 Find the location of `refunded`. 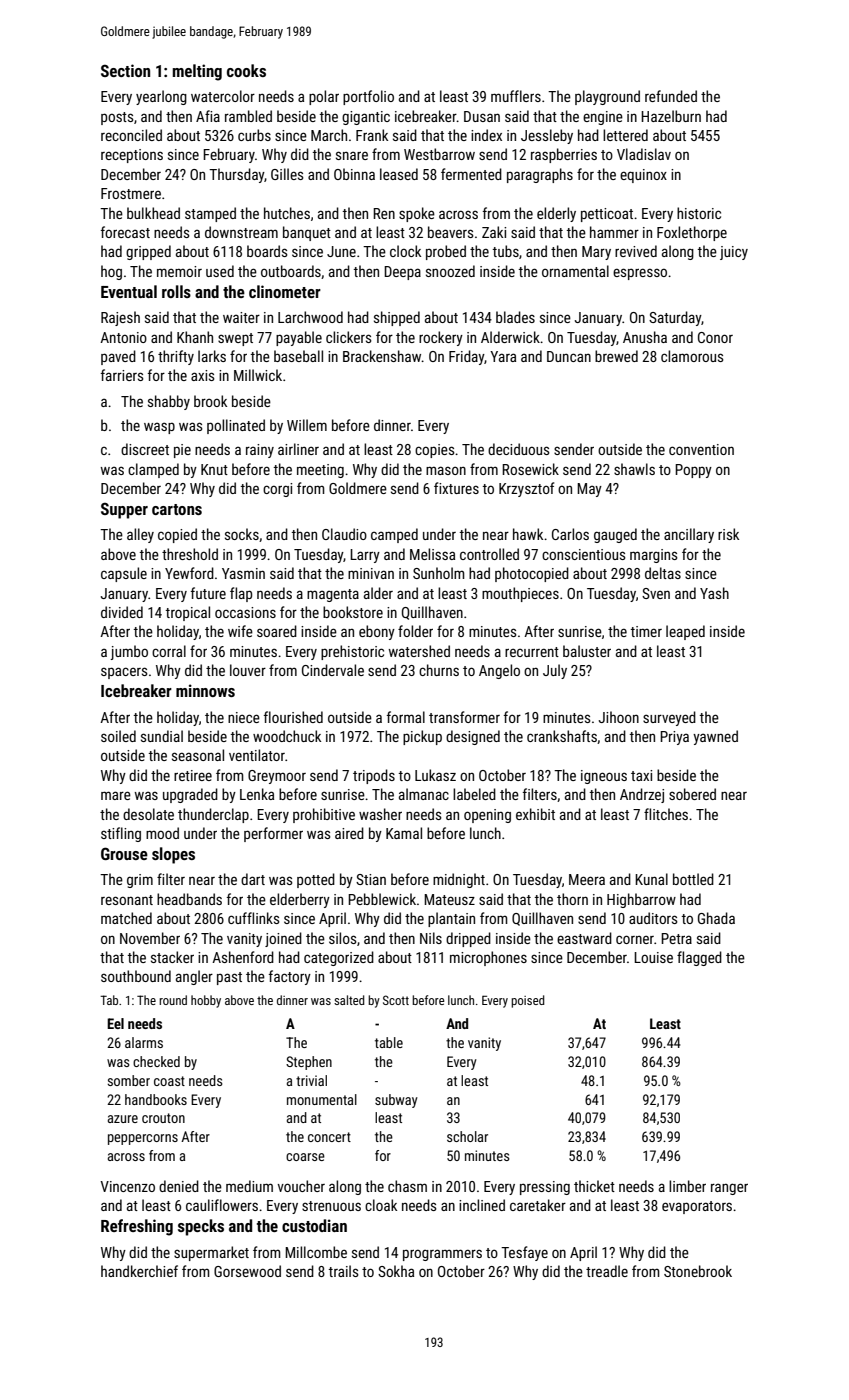

refunded is located at coordinates (671, 96).
